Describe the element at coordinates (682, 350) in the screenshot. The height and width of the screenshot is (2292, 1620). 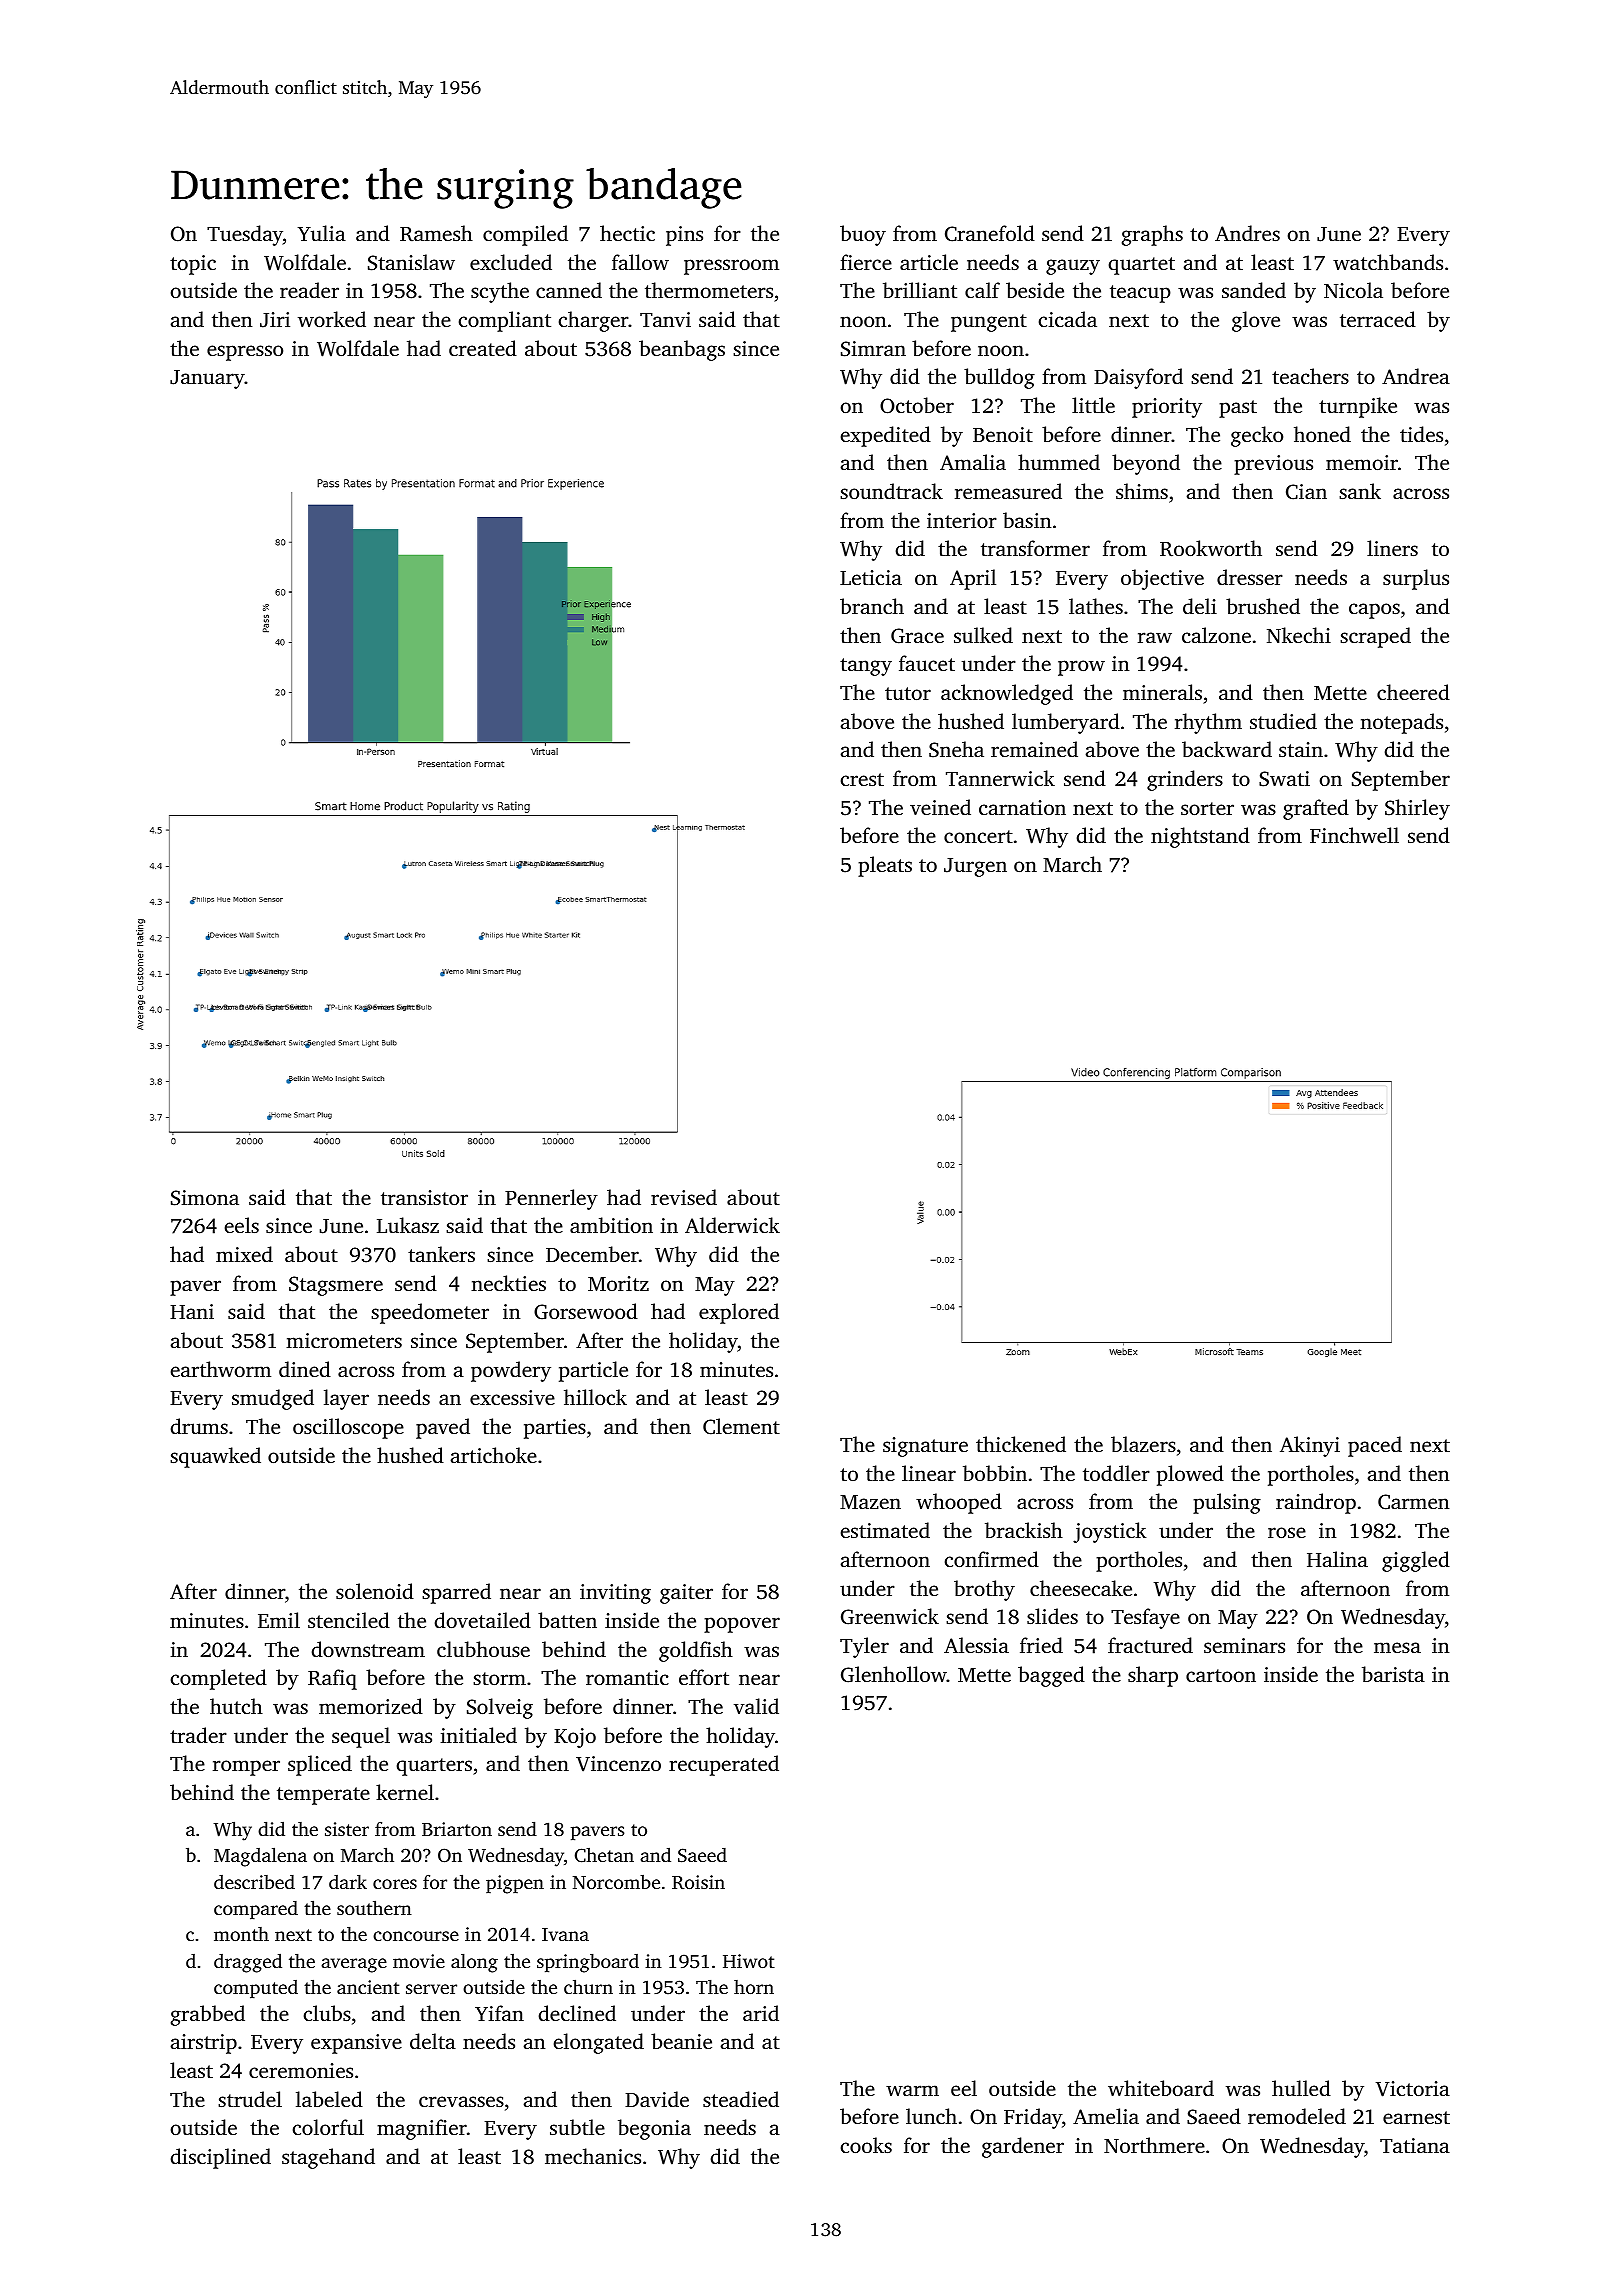
I see `beanbags` at that location.
